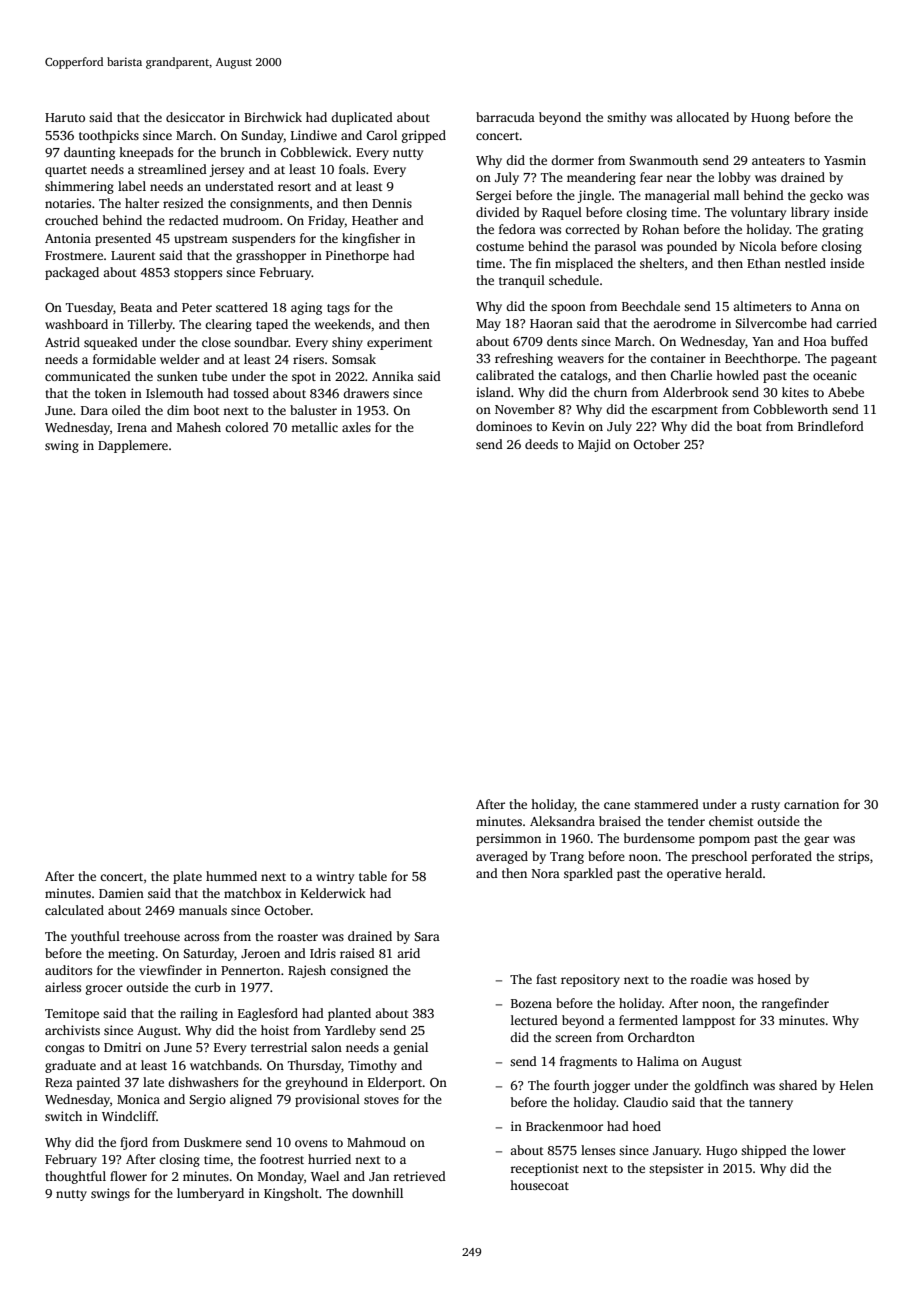  Describe the element at coordinates (133, 446) in the screenshot. I see `Dapplemere` at that location.
